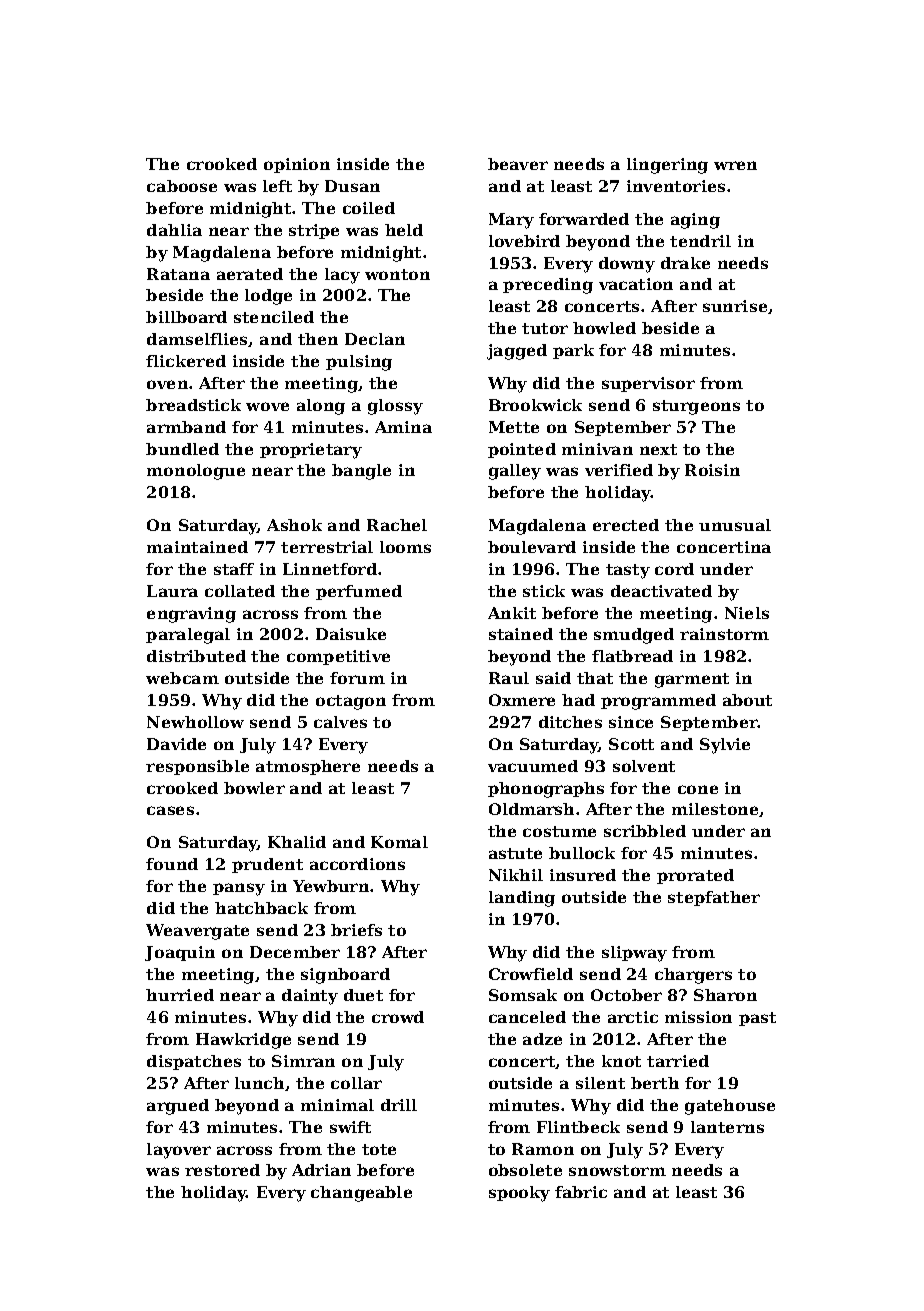 The width and height of the document is (924, 1311). I want to click on solvent, so click(644, 766).
